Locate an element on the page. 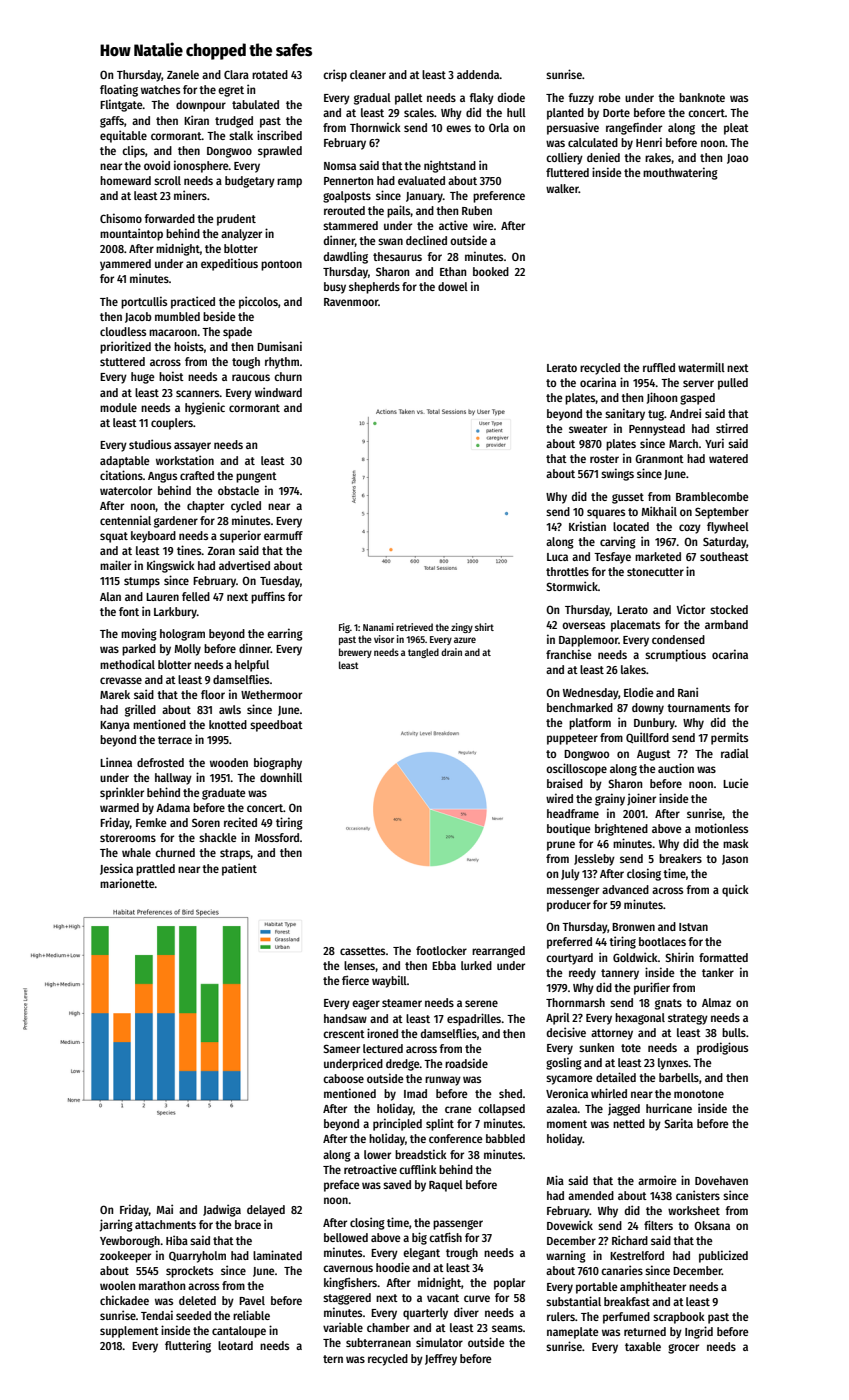 Image resolution: width=849 pixels, height=1400 pixels. tern is located at coordinates (333, 1359).
